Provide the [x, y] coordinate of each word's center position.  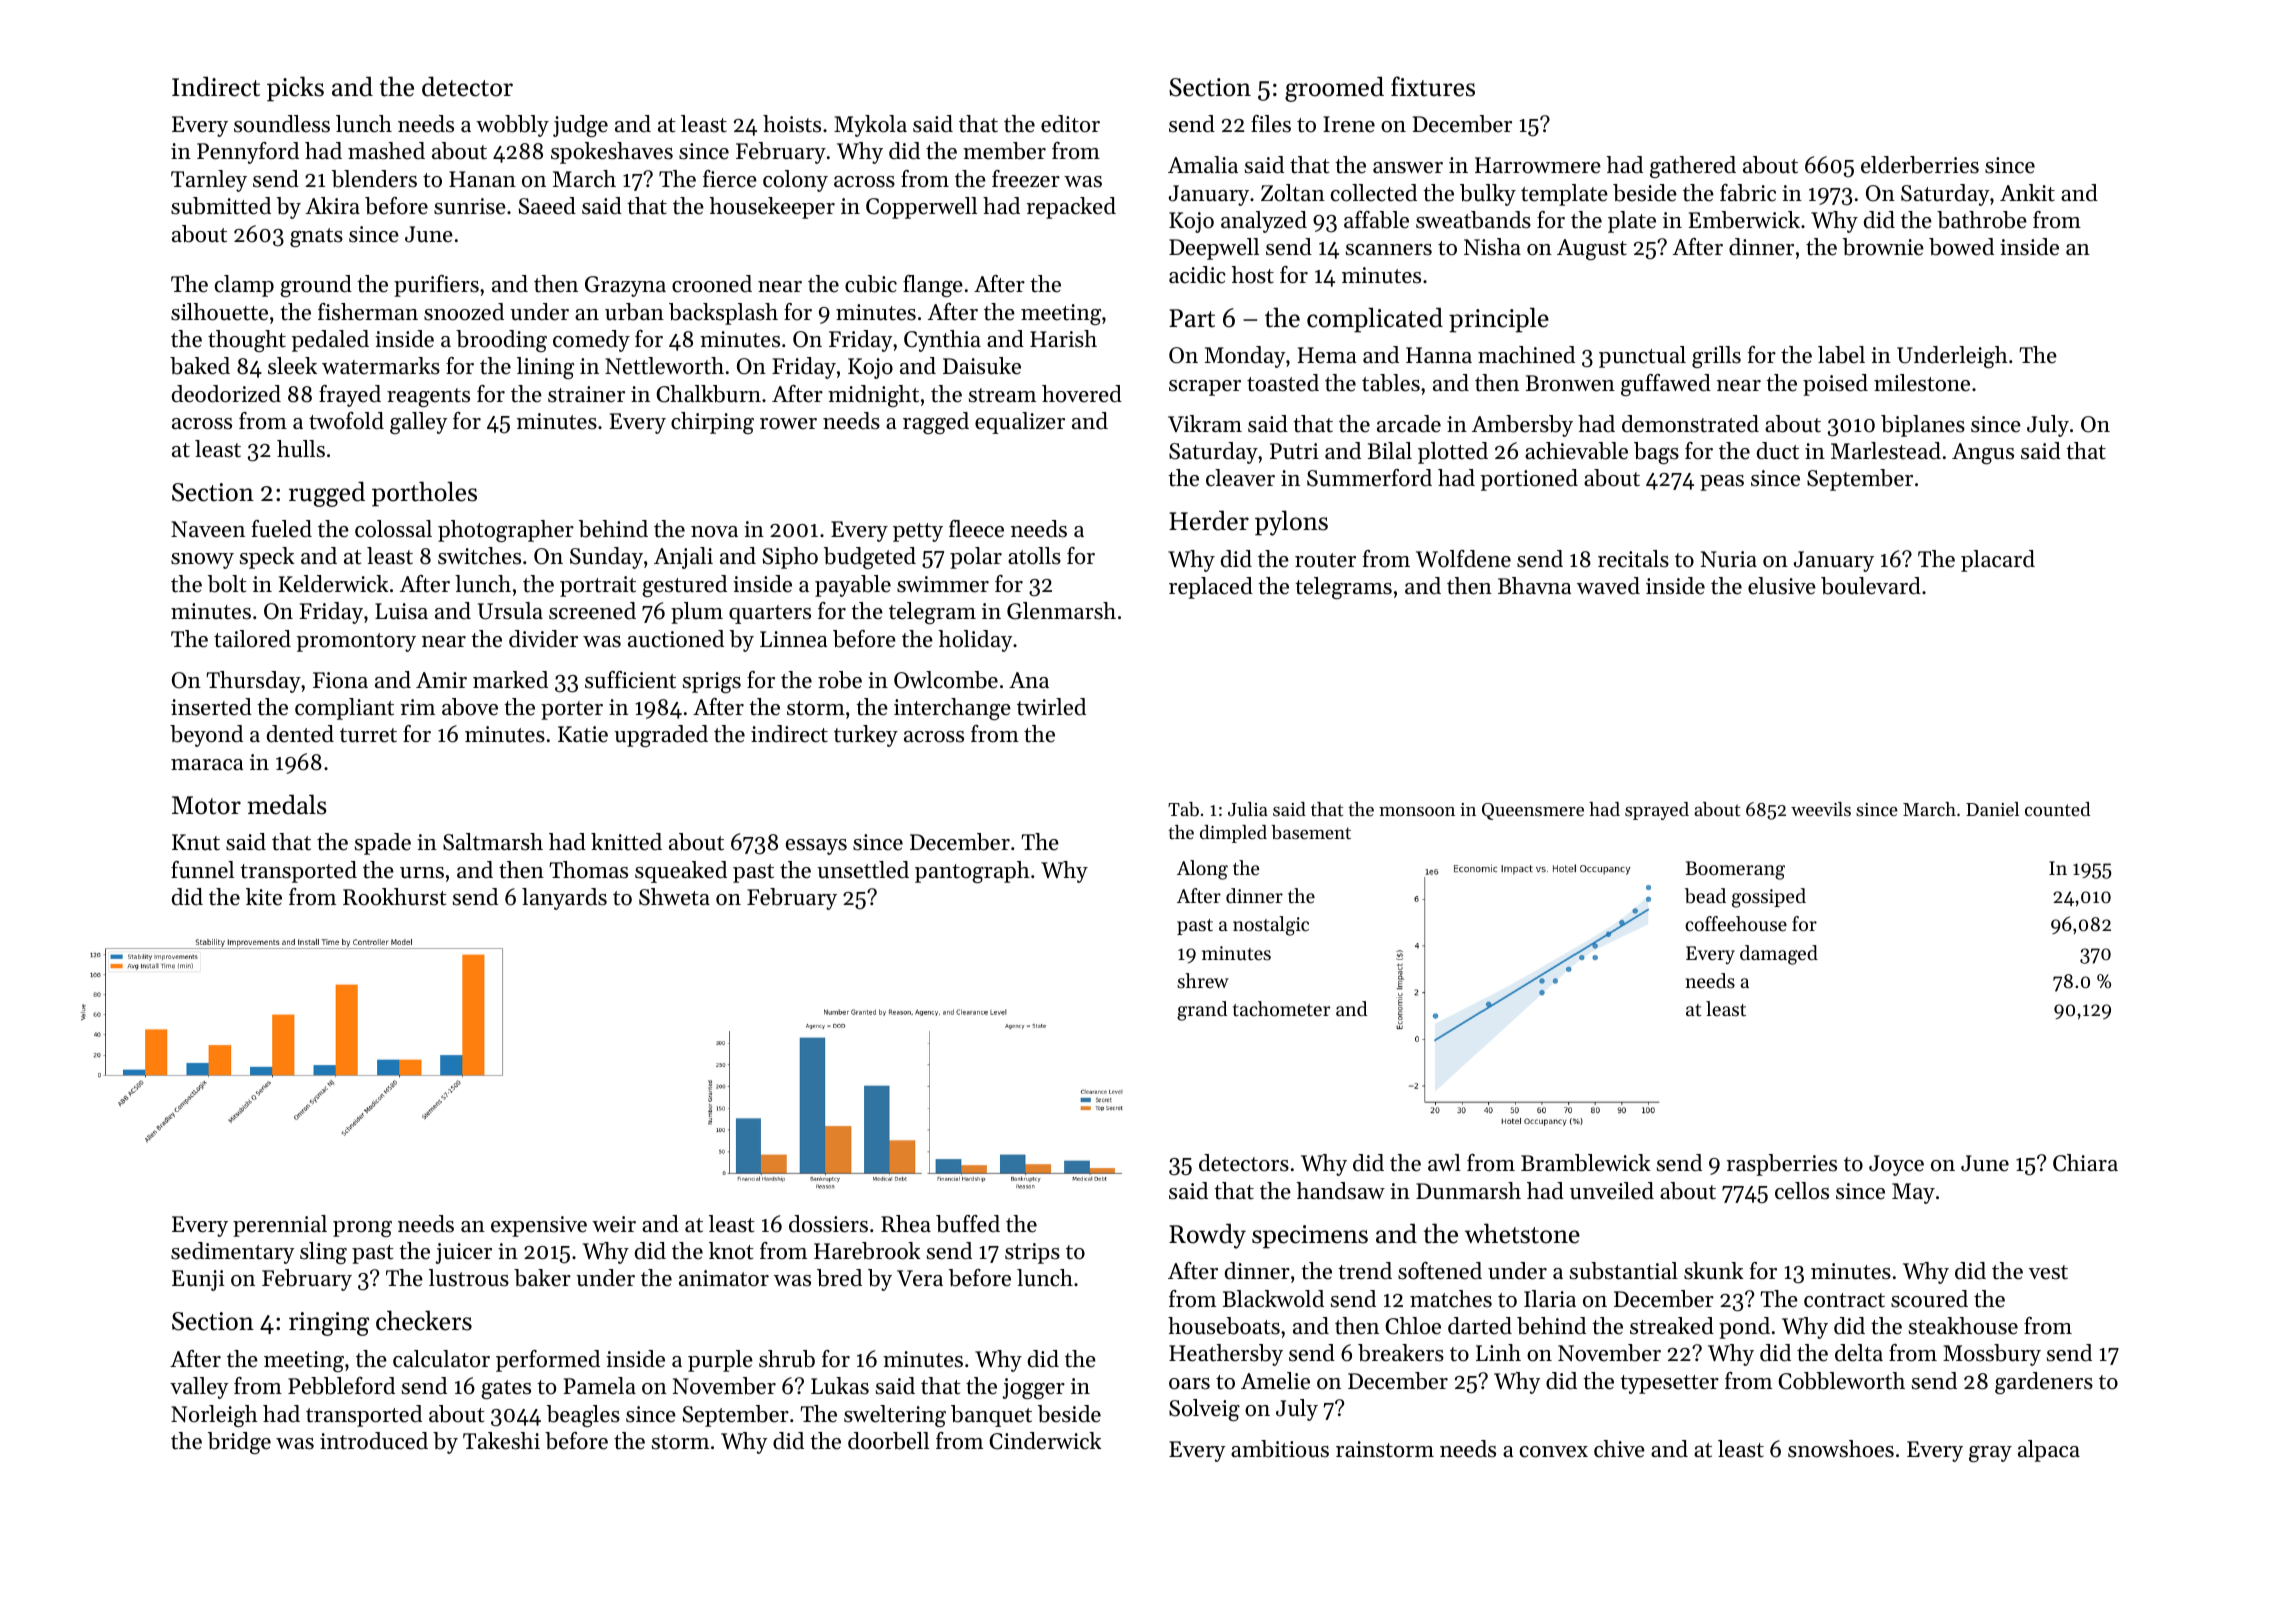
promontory [356, 642]
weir [614, 1224]
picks [295, 89]
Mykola [870, 126]
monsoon [1417, 811]
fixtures [1433, 86]
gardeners [2044, 1383]
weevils [1821, 809]
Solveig [1204, 1410]
